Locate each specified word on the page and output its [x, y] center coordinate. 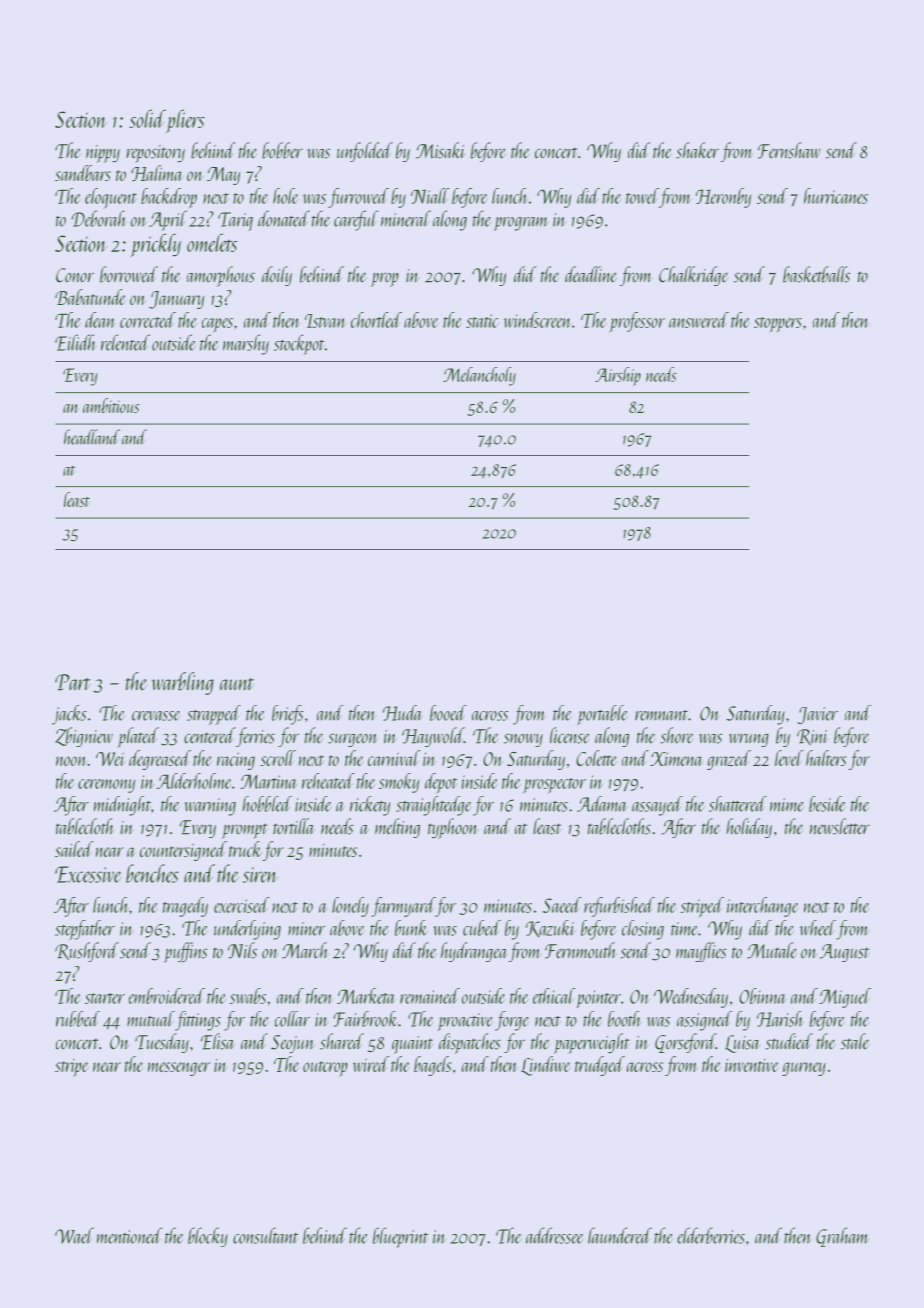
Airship [618, 376]
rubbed [78, 1019]
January [176, 300]
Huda [402, 713]
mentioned [129, 1235]
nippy [103, 154]
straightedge [433, 806]
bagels [432, 1066]
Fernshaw [789, 150]
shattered [738, 804]
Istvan [325, 321]
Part [73, 682]
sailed [74, 849]
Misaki [441, 150]
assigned [704, 1021]
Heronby [723, 198]
